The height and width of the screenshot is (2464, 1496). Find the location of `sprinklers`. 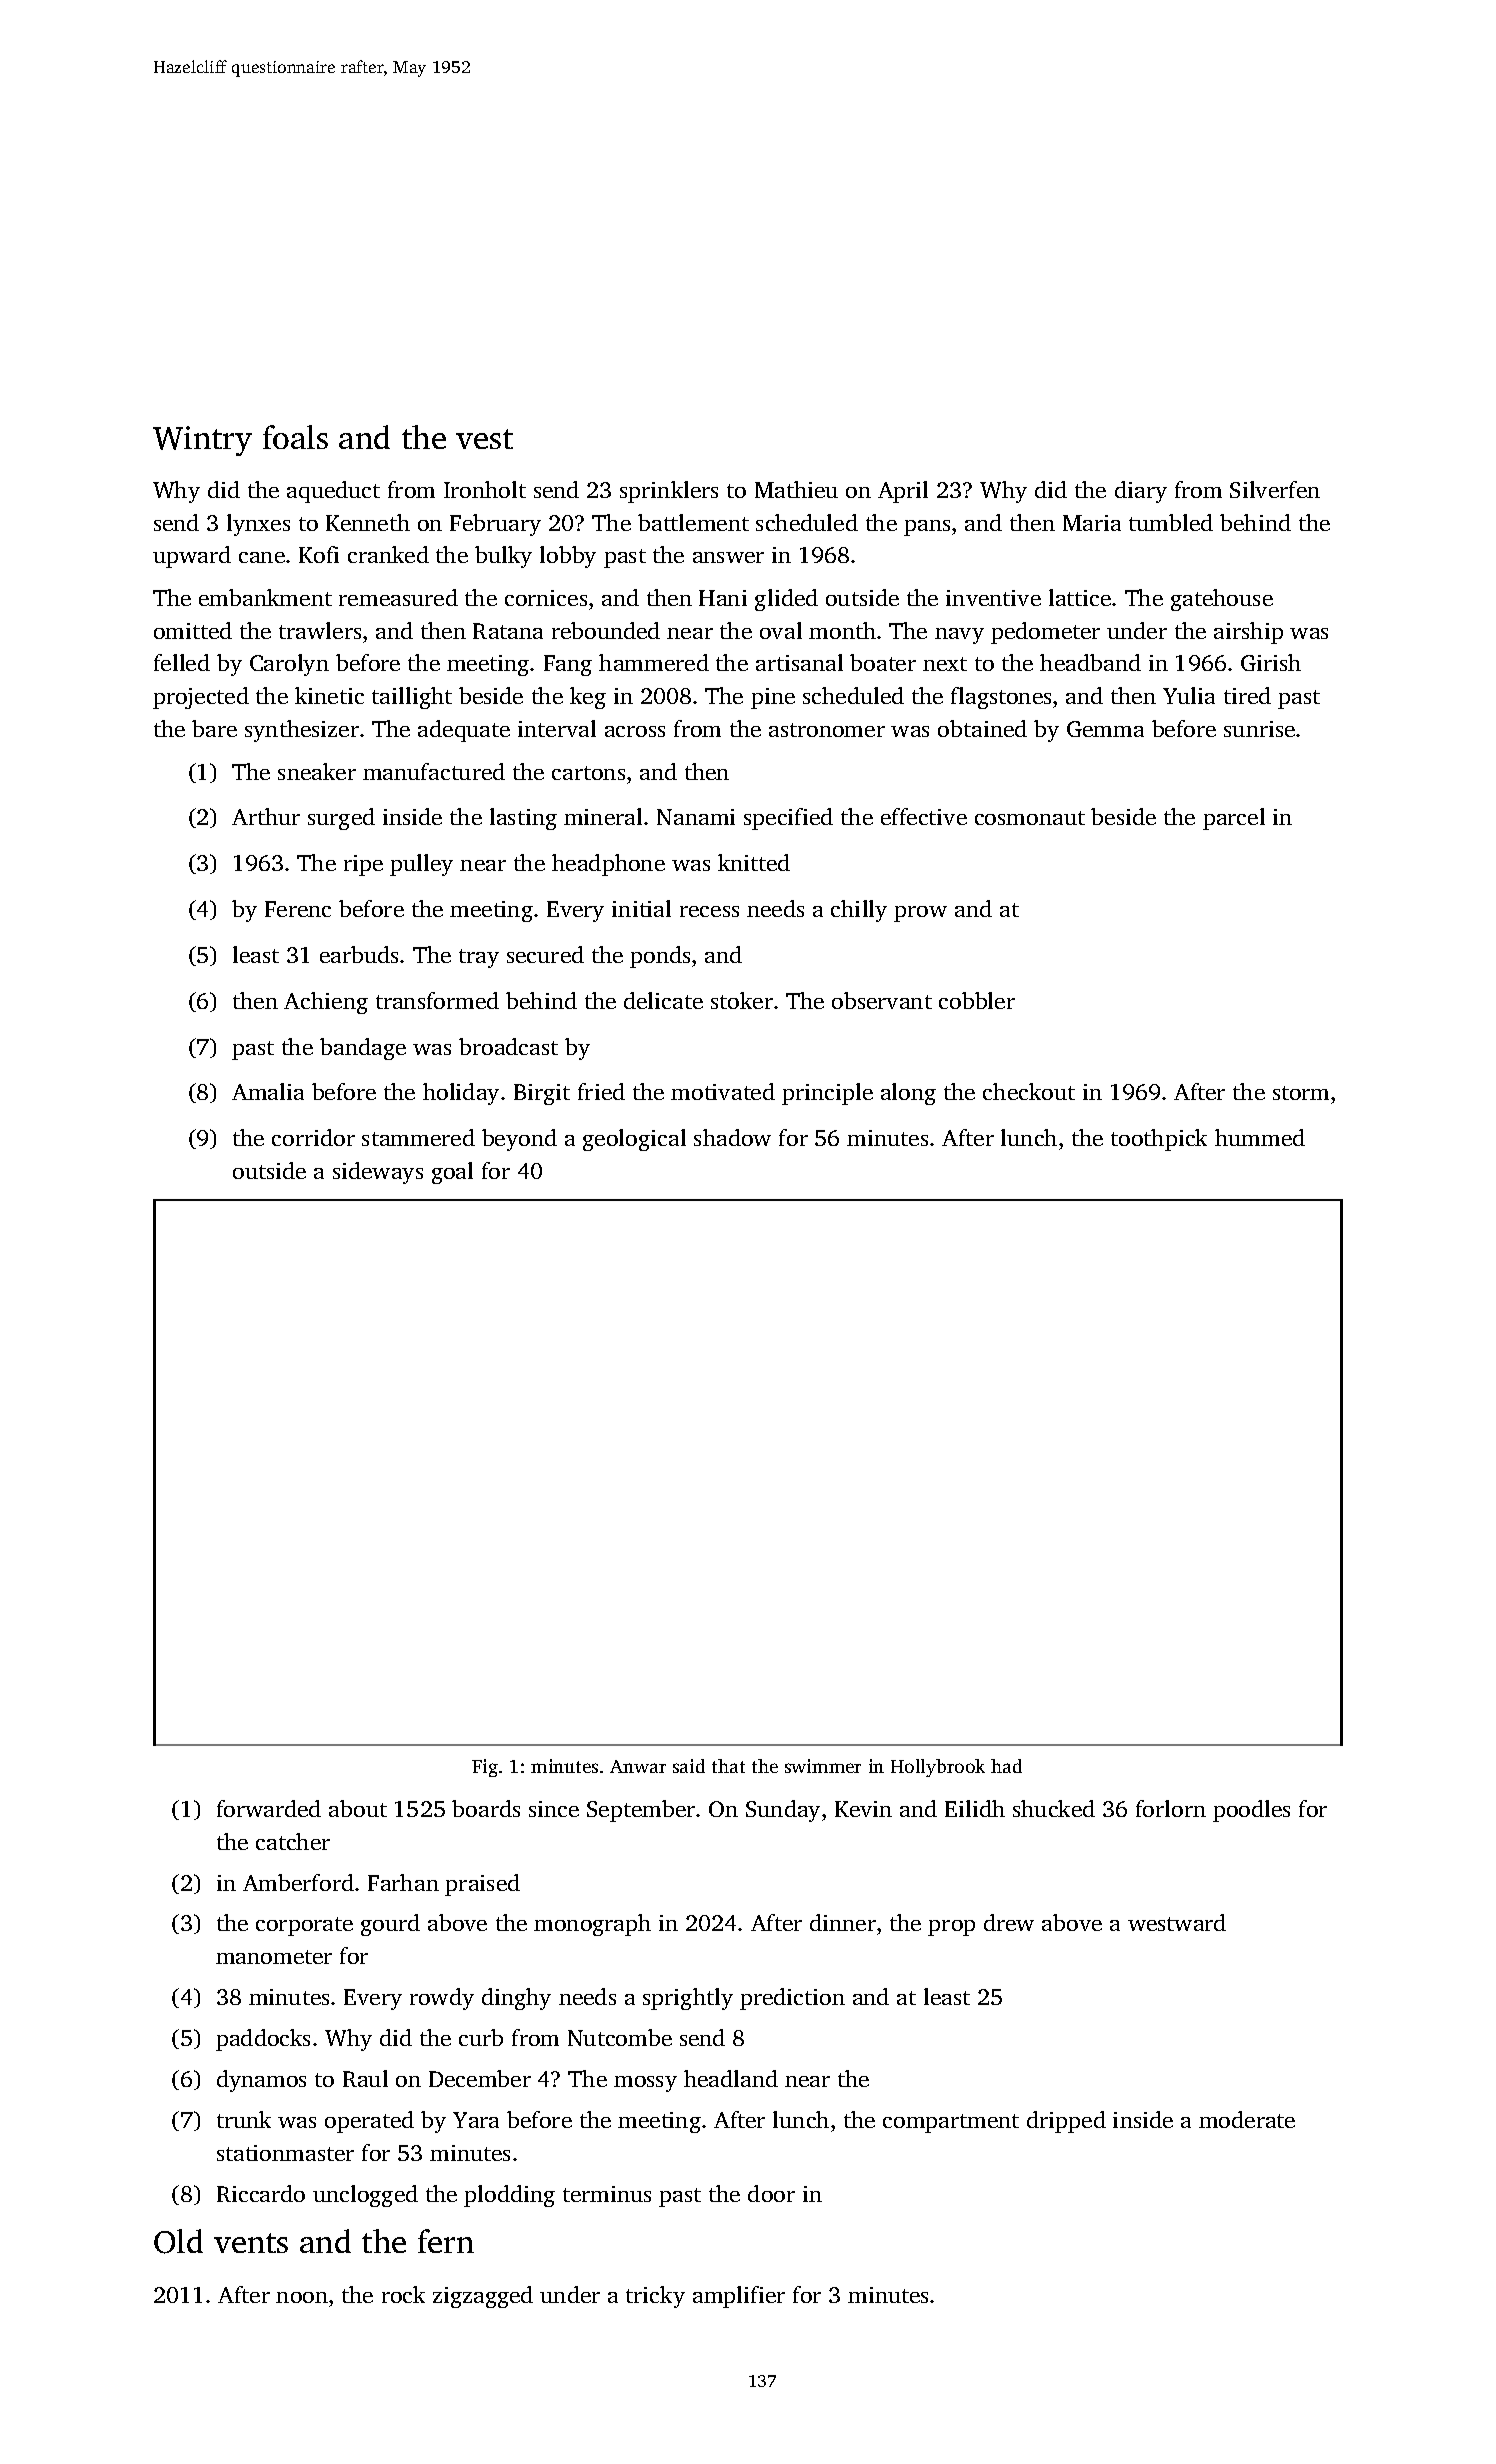

sprinklers is located at coordinates (669, 492).
